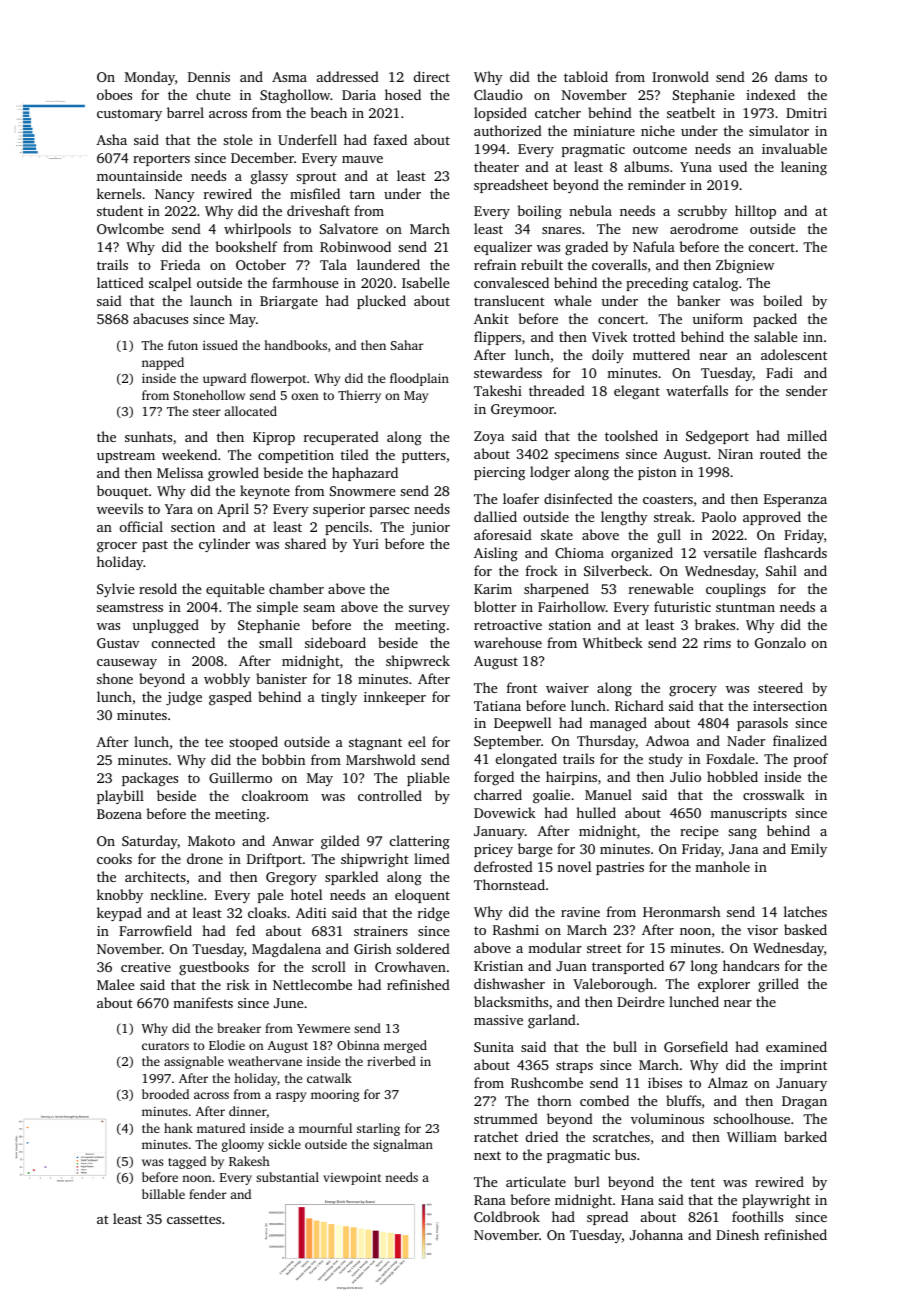  Describe the element at coordinates (407, 345) in the page. I see `Sahar` at that location.
